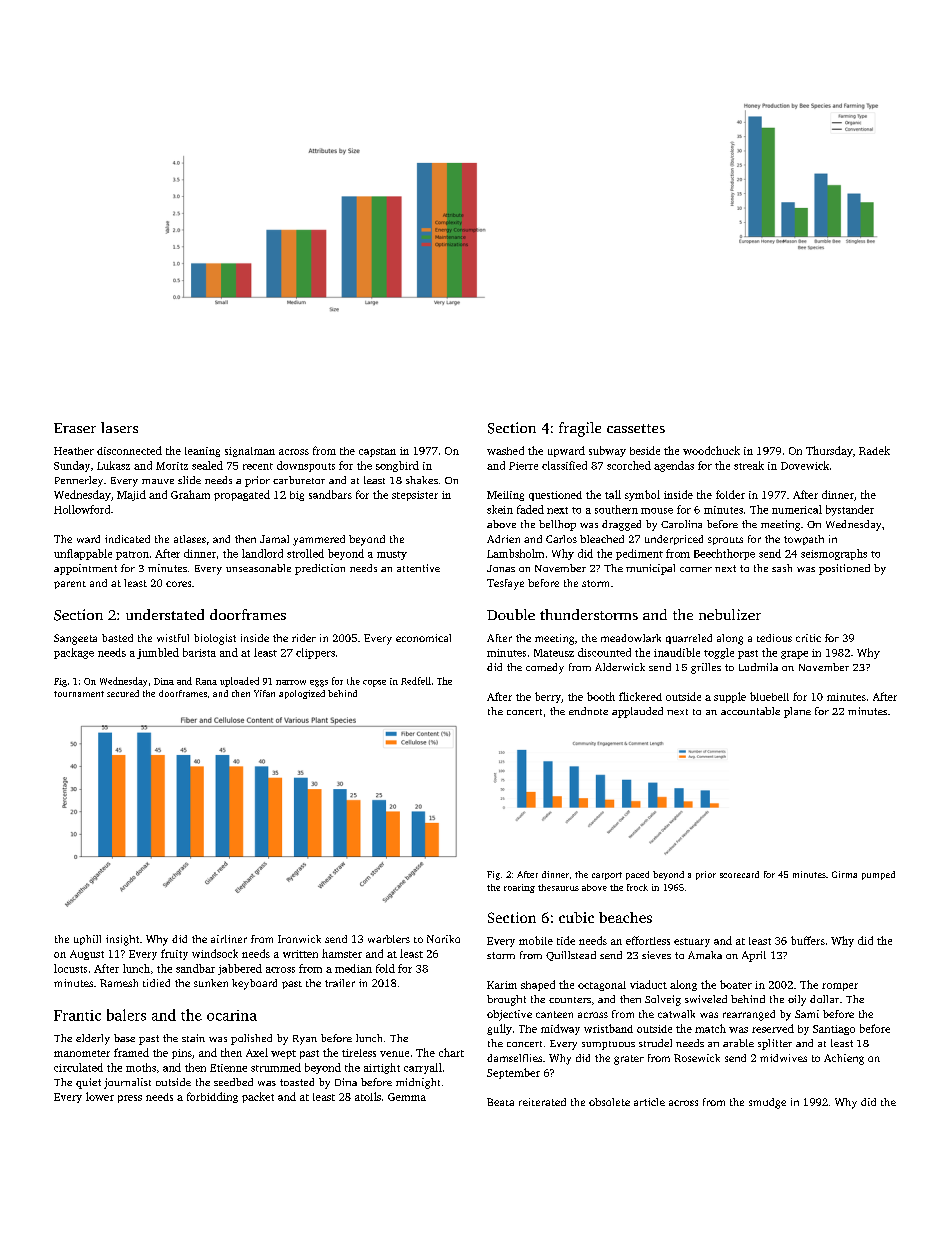 This document has height=1233, width=952. I want to click on press, so click(130, 1099).
